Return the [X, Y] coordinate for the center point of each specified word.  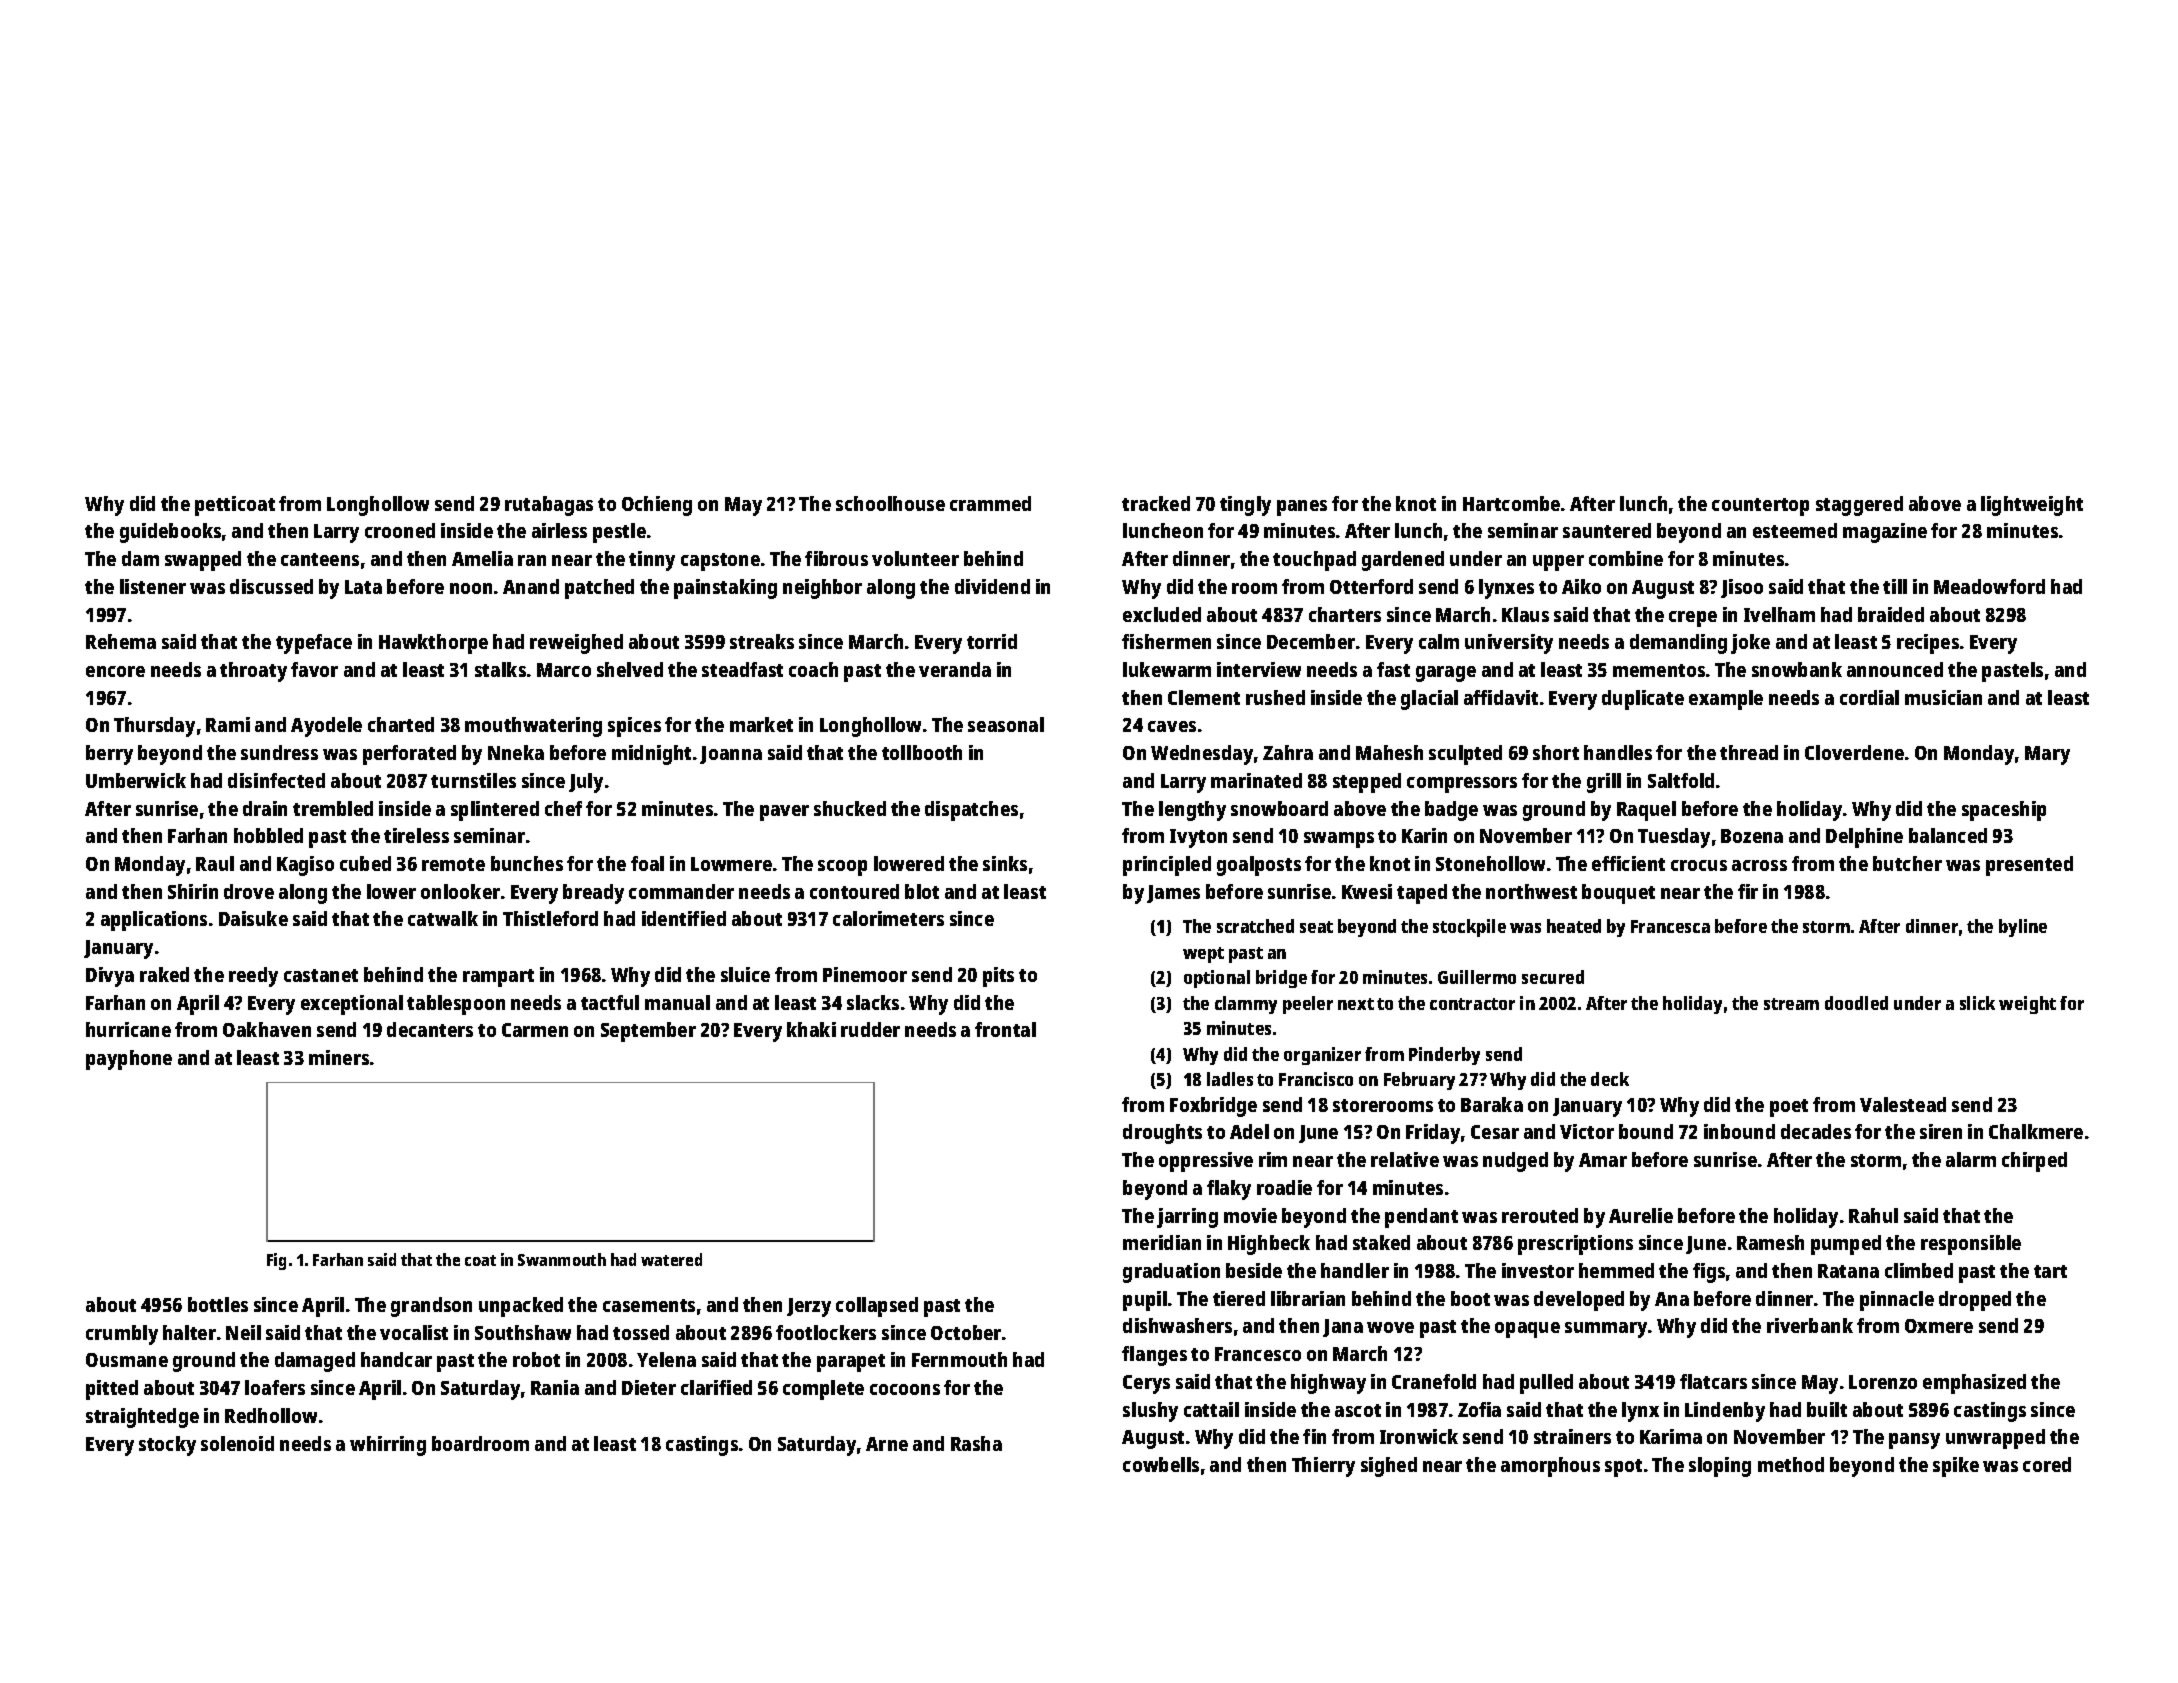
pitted [112, 1390]
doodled [1856, 1003]
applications [154, 921]
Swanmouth [562, 1259]
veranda [955, 669]
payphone [129, 1060]
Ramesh [1770, 1242]
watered [671, 1259]
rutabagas [549, 506]
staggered [1859, 506]
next [1356, 1004]
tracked [1156, 503]
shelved [630, 669]
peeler [1308, 1005]
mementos [1659, 670]
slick [1977, 1003]
